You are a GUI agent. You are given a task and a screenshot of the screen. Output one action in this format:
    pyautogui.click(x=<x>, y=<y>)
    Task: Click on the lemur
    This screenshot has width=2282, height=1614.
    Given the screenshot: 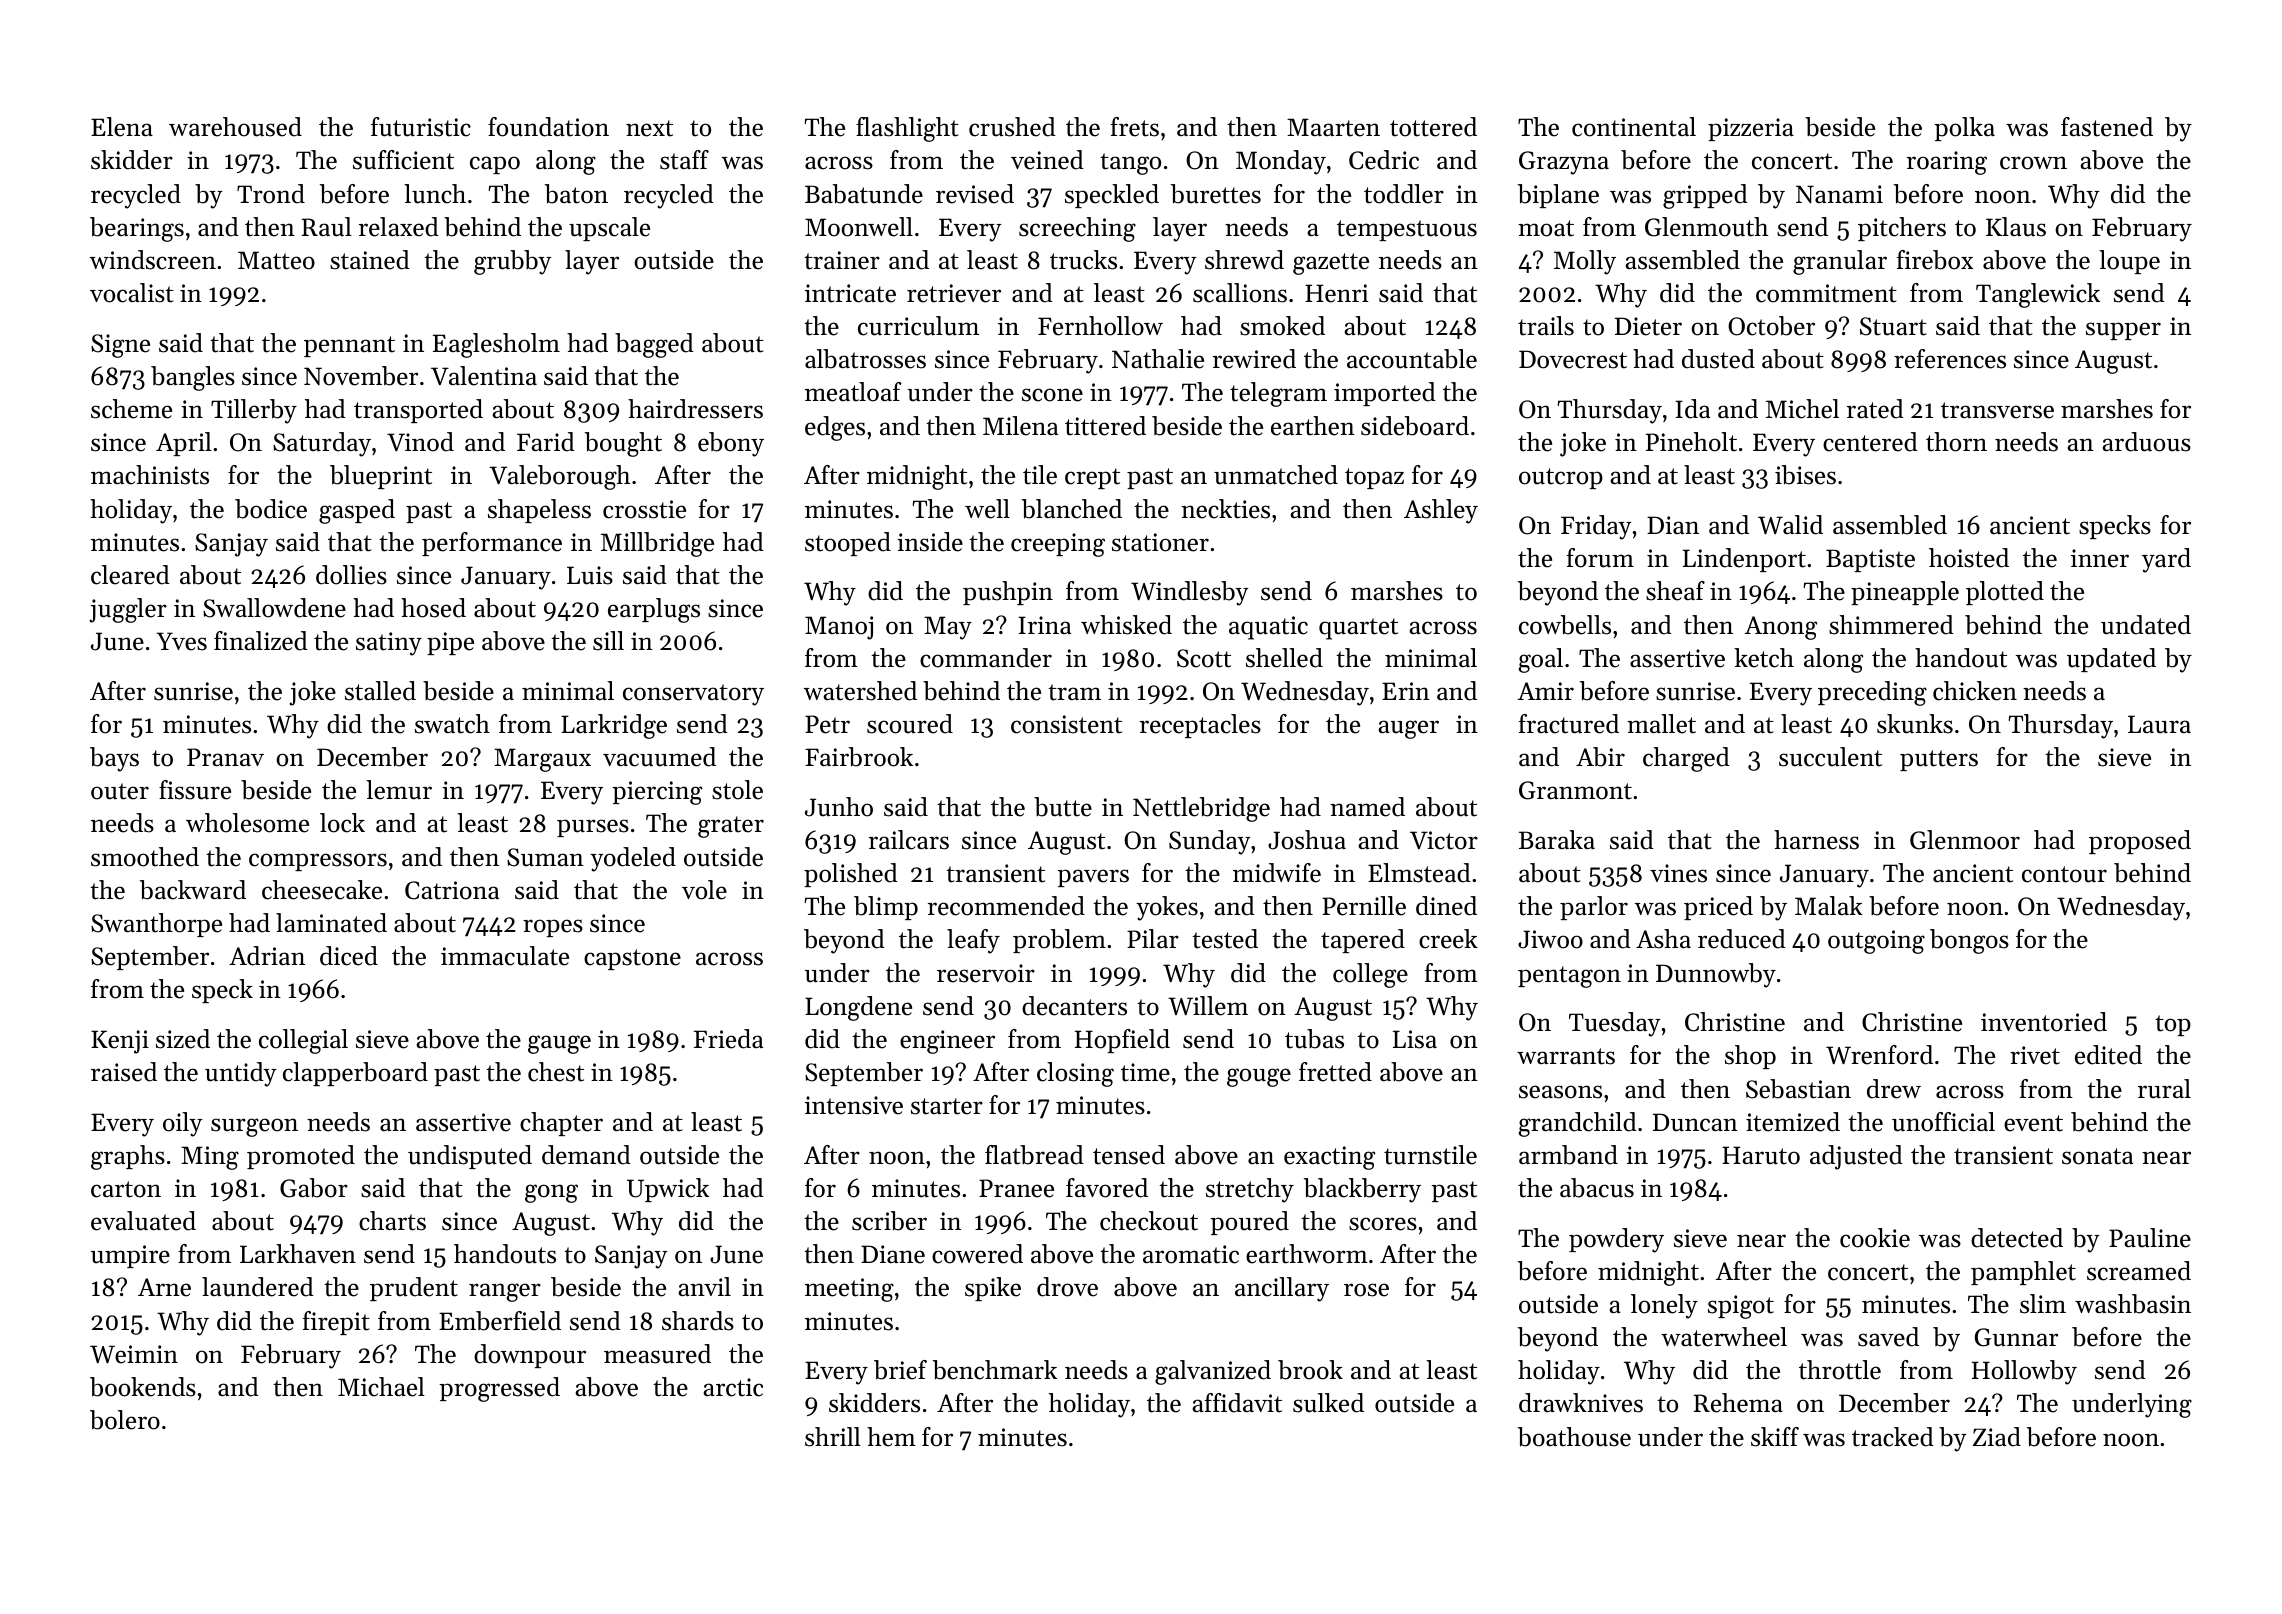 What is the action you would take?
    pyautogui.click(x=399, y=790)
